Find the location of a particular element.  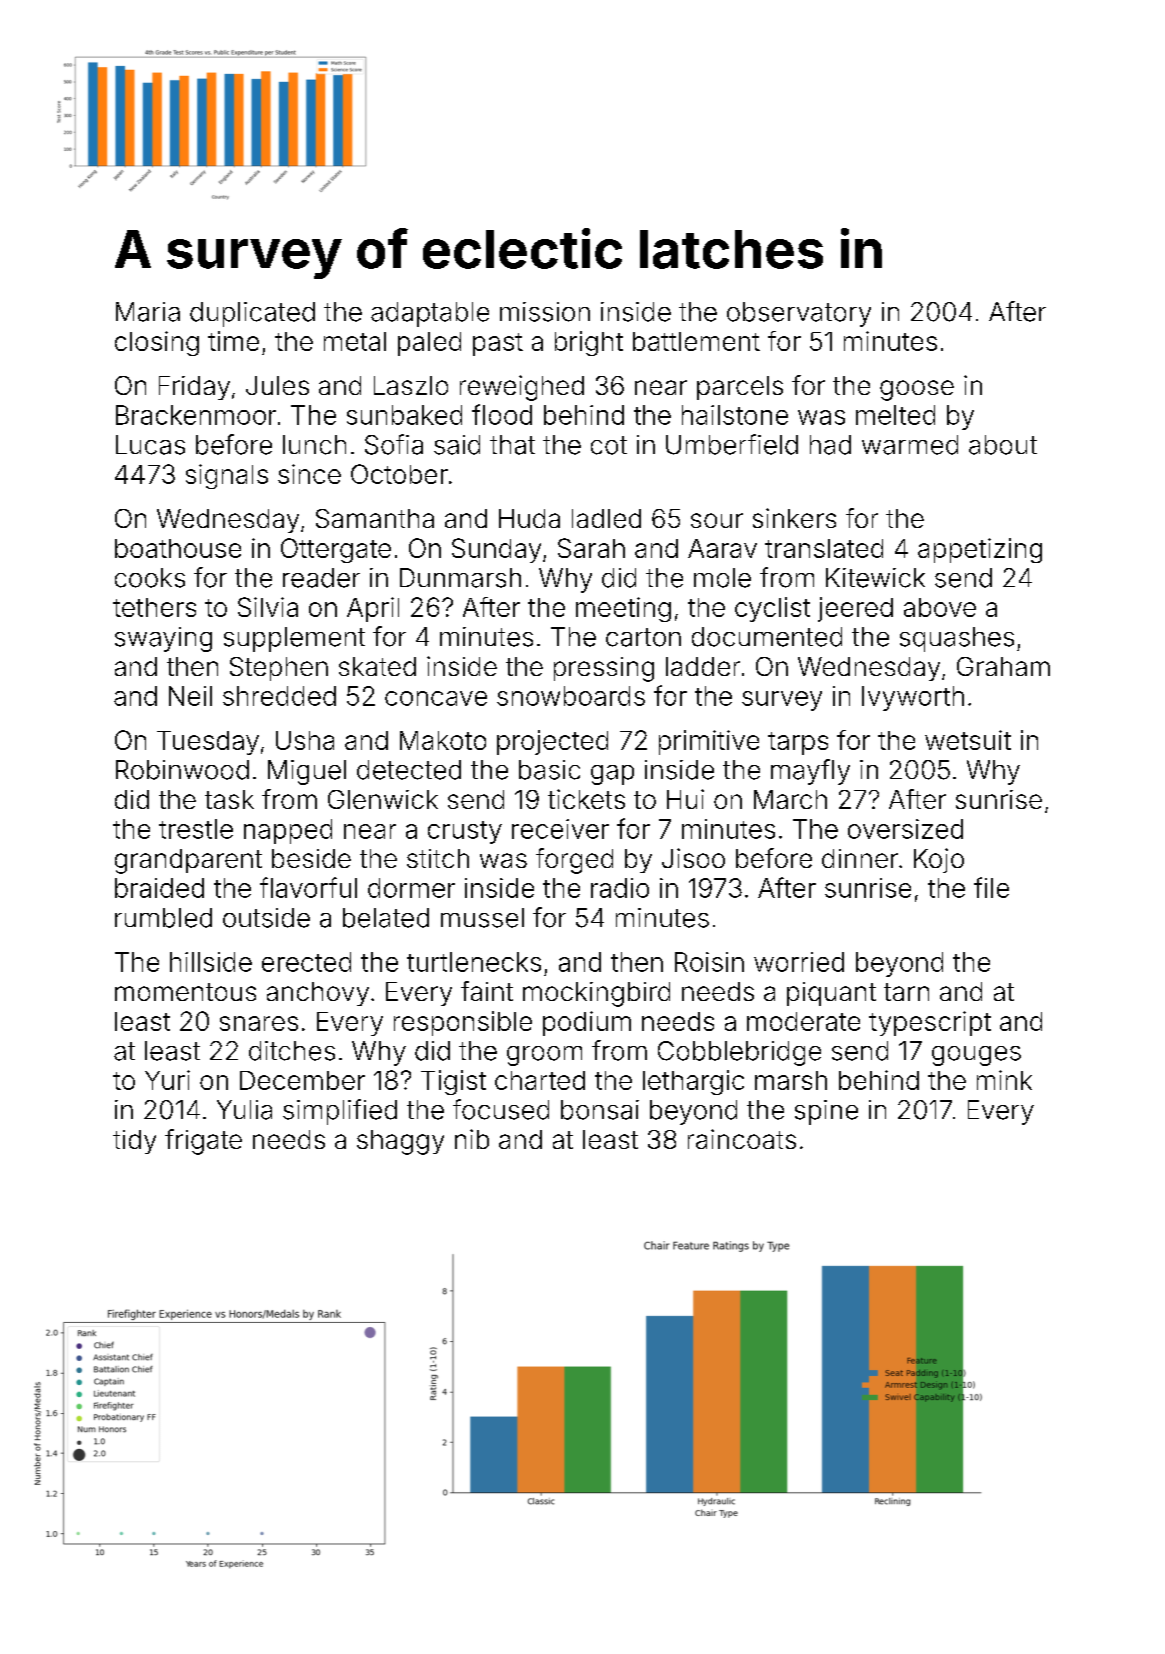

wetsuit is located at coordinates (968, 740).
